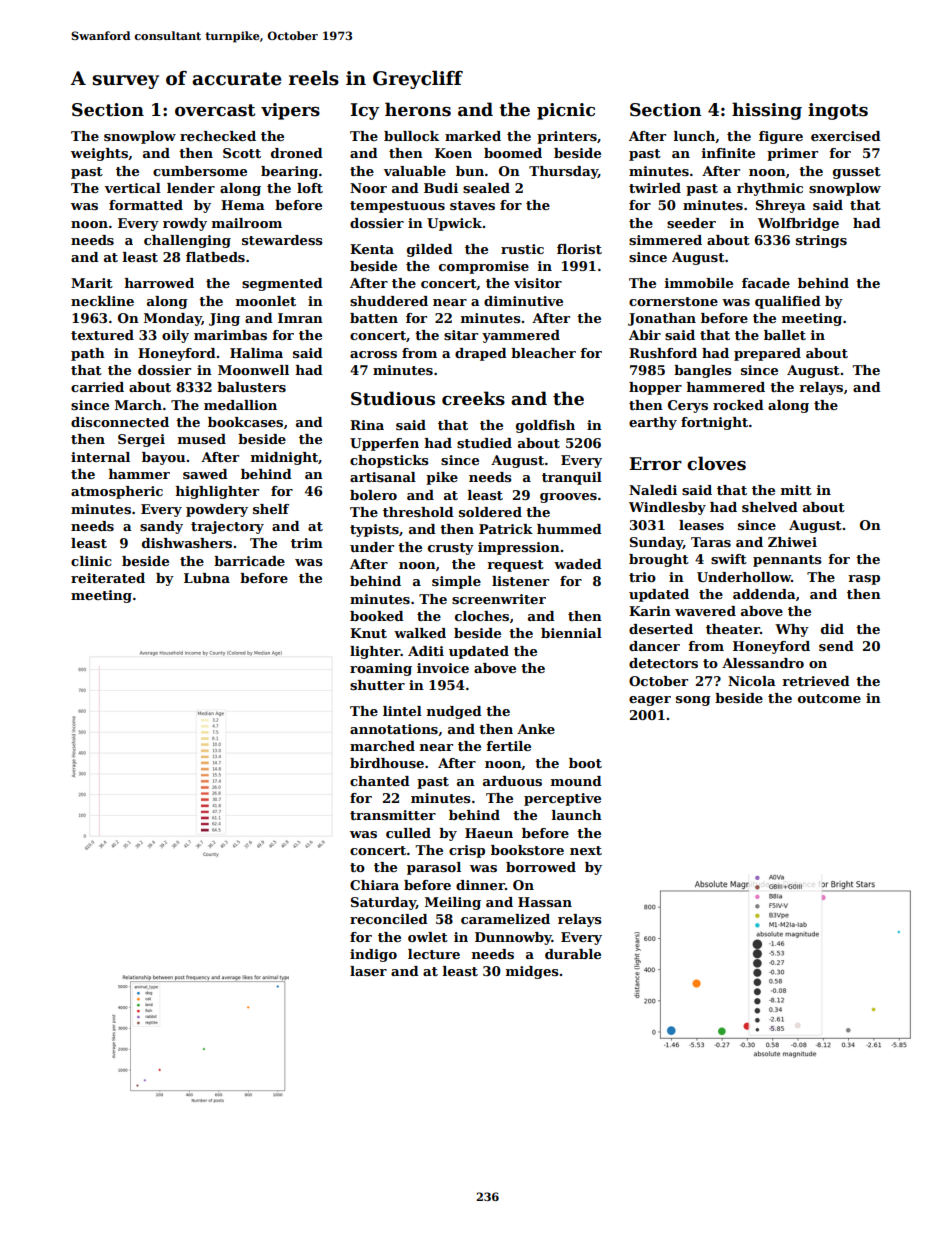 This screenshot has height=1233, width=952. Describe the element at coordinates (368, 971) in the screenshot. I see `laser` at that location.
